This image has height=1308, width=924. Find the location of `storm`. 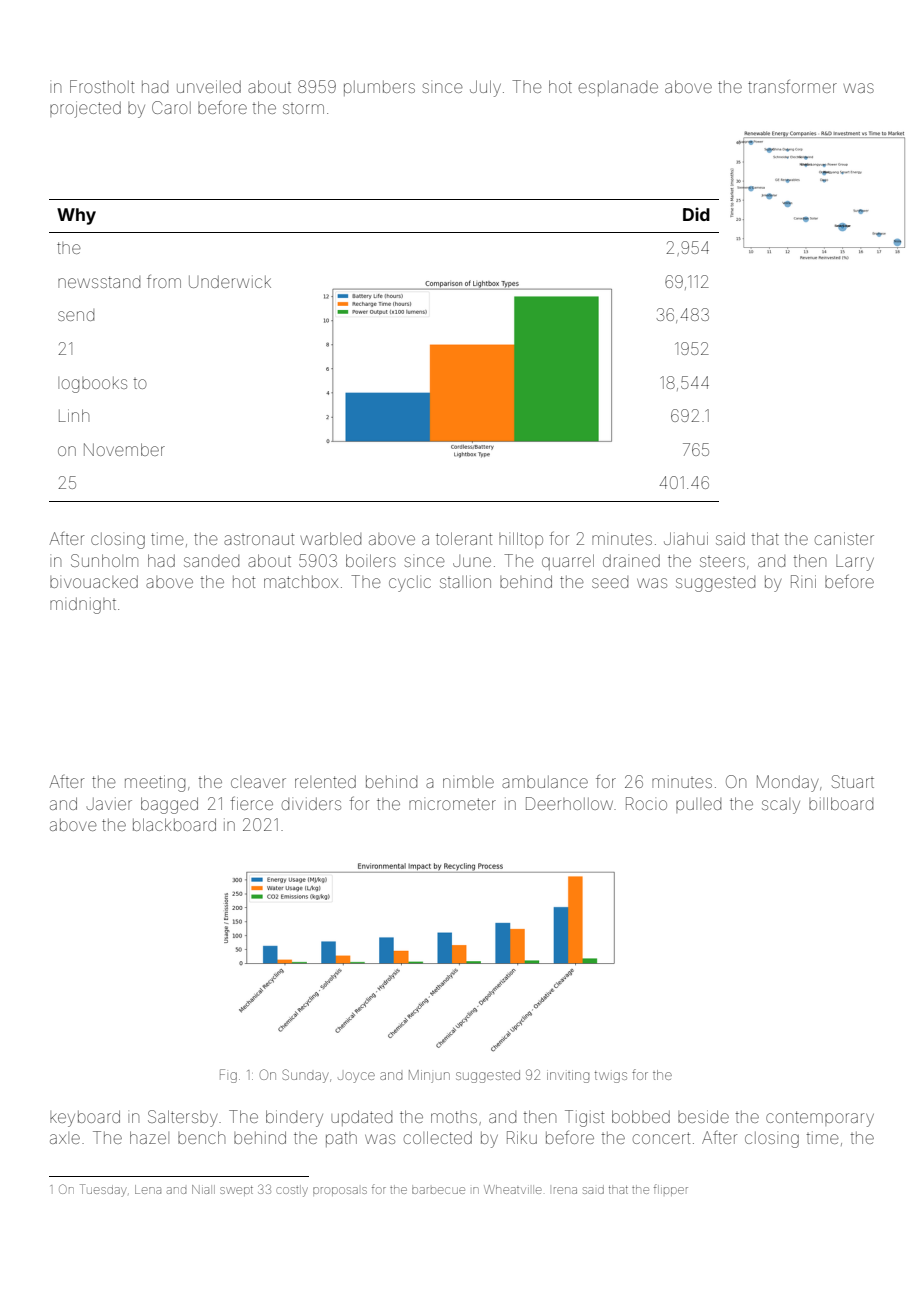

storm is located at coordinates (303, 109).
